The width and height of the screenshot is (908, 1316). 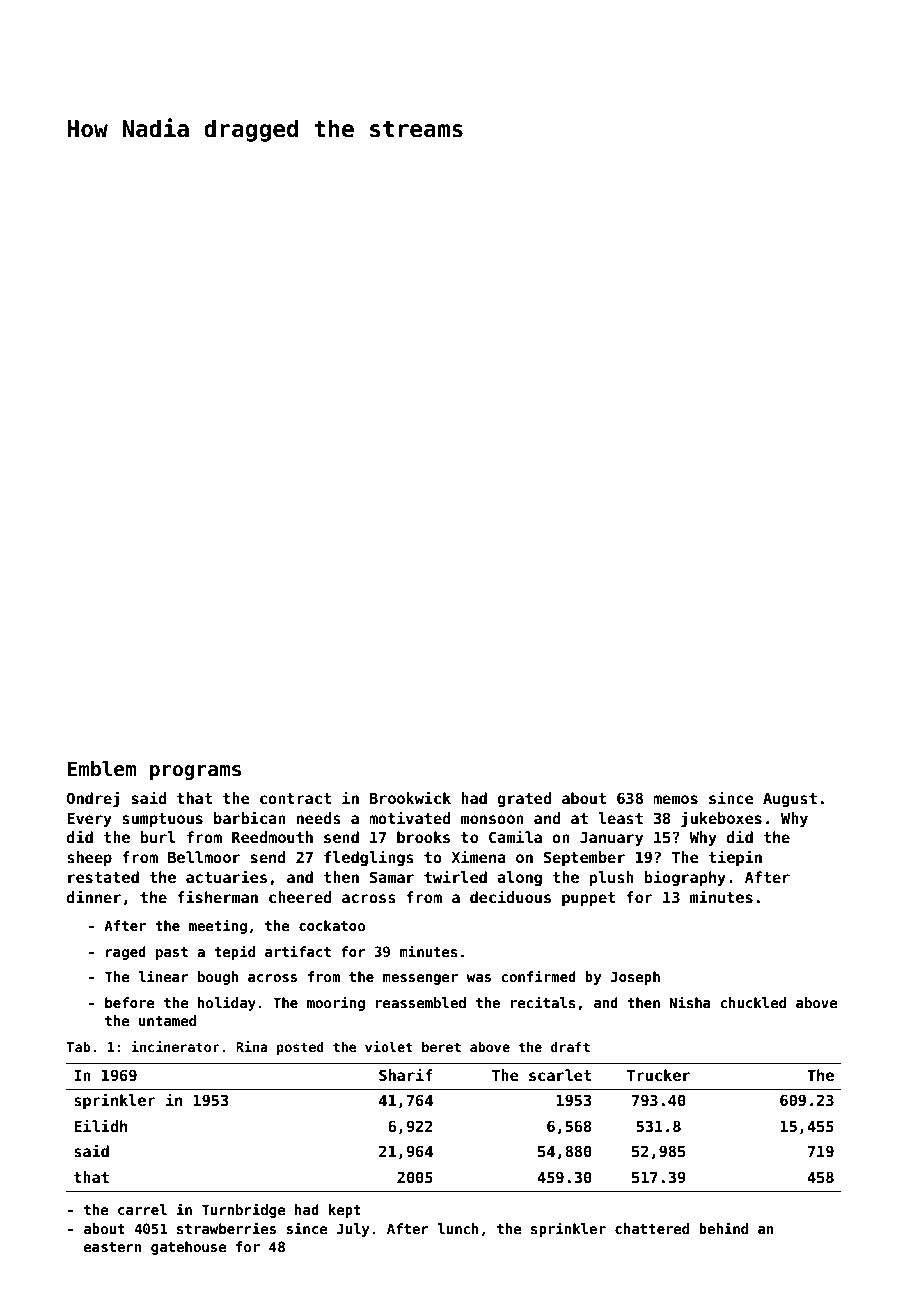 I want to click on Brookwick, so click(x=410, y=797).
